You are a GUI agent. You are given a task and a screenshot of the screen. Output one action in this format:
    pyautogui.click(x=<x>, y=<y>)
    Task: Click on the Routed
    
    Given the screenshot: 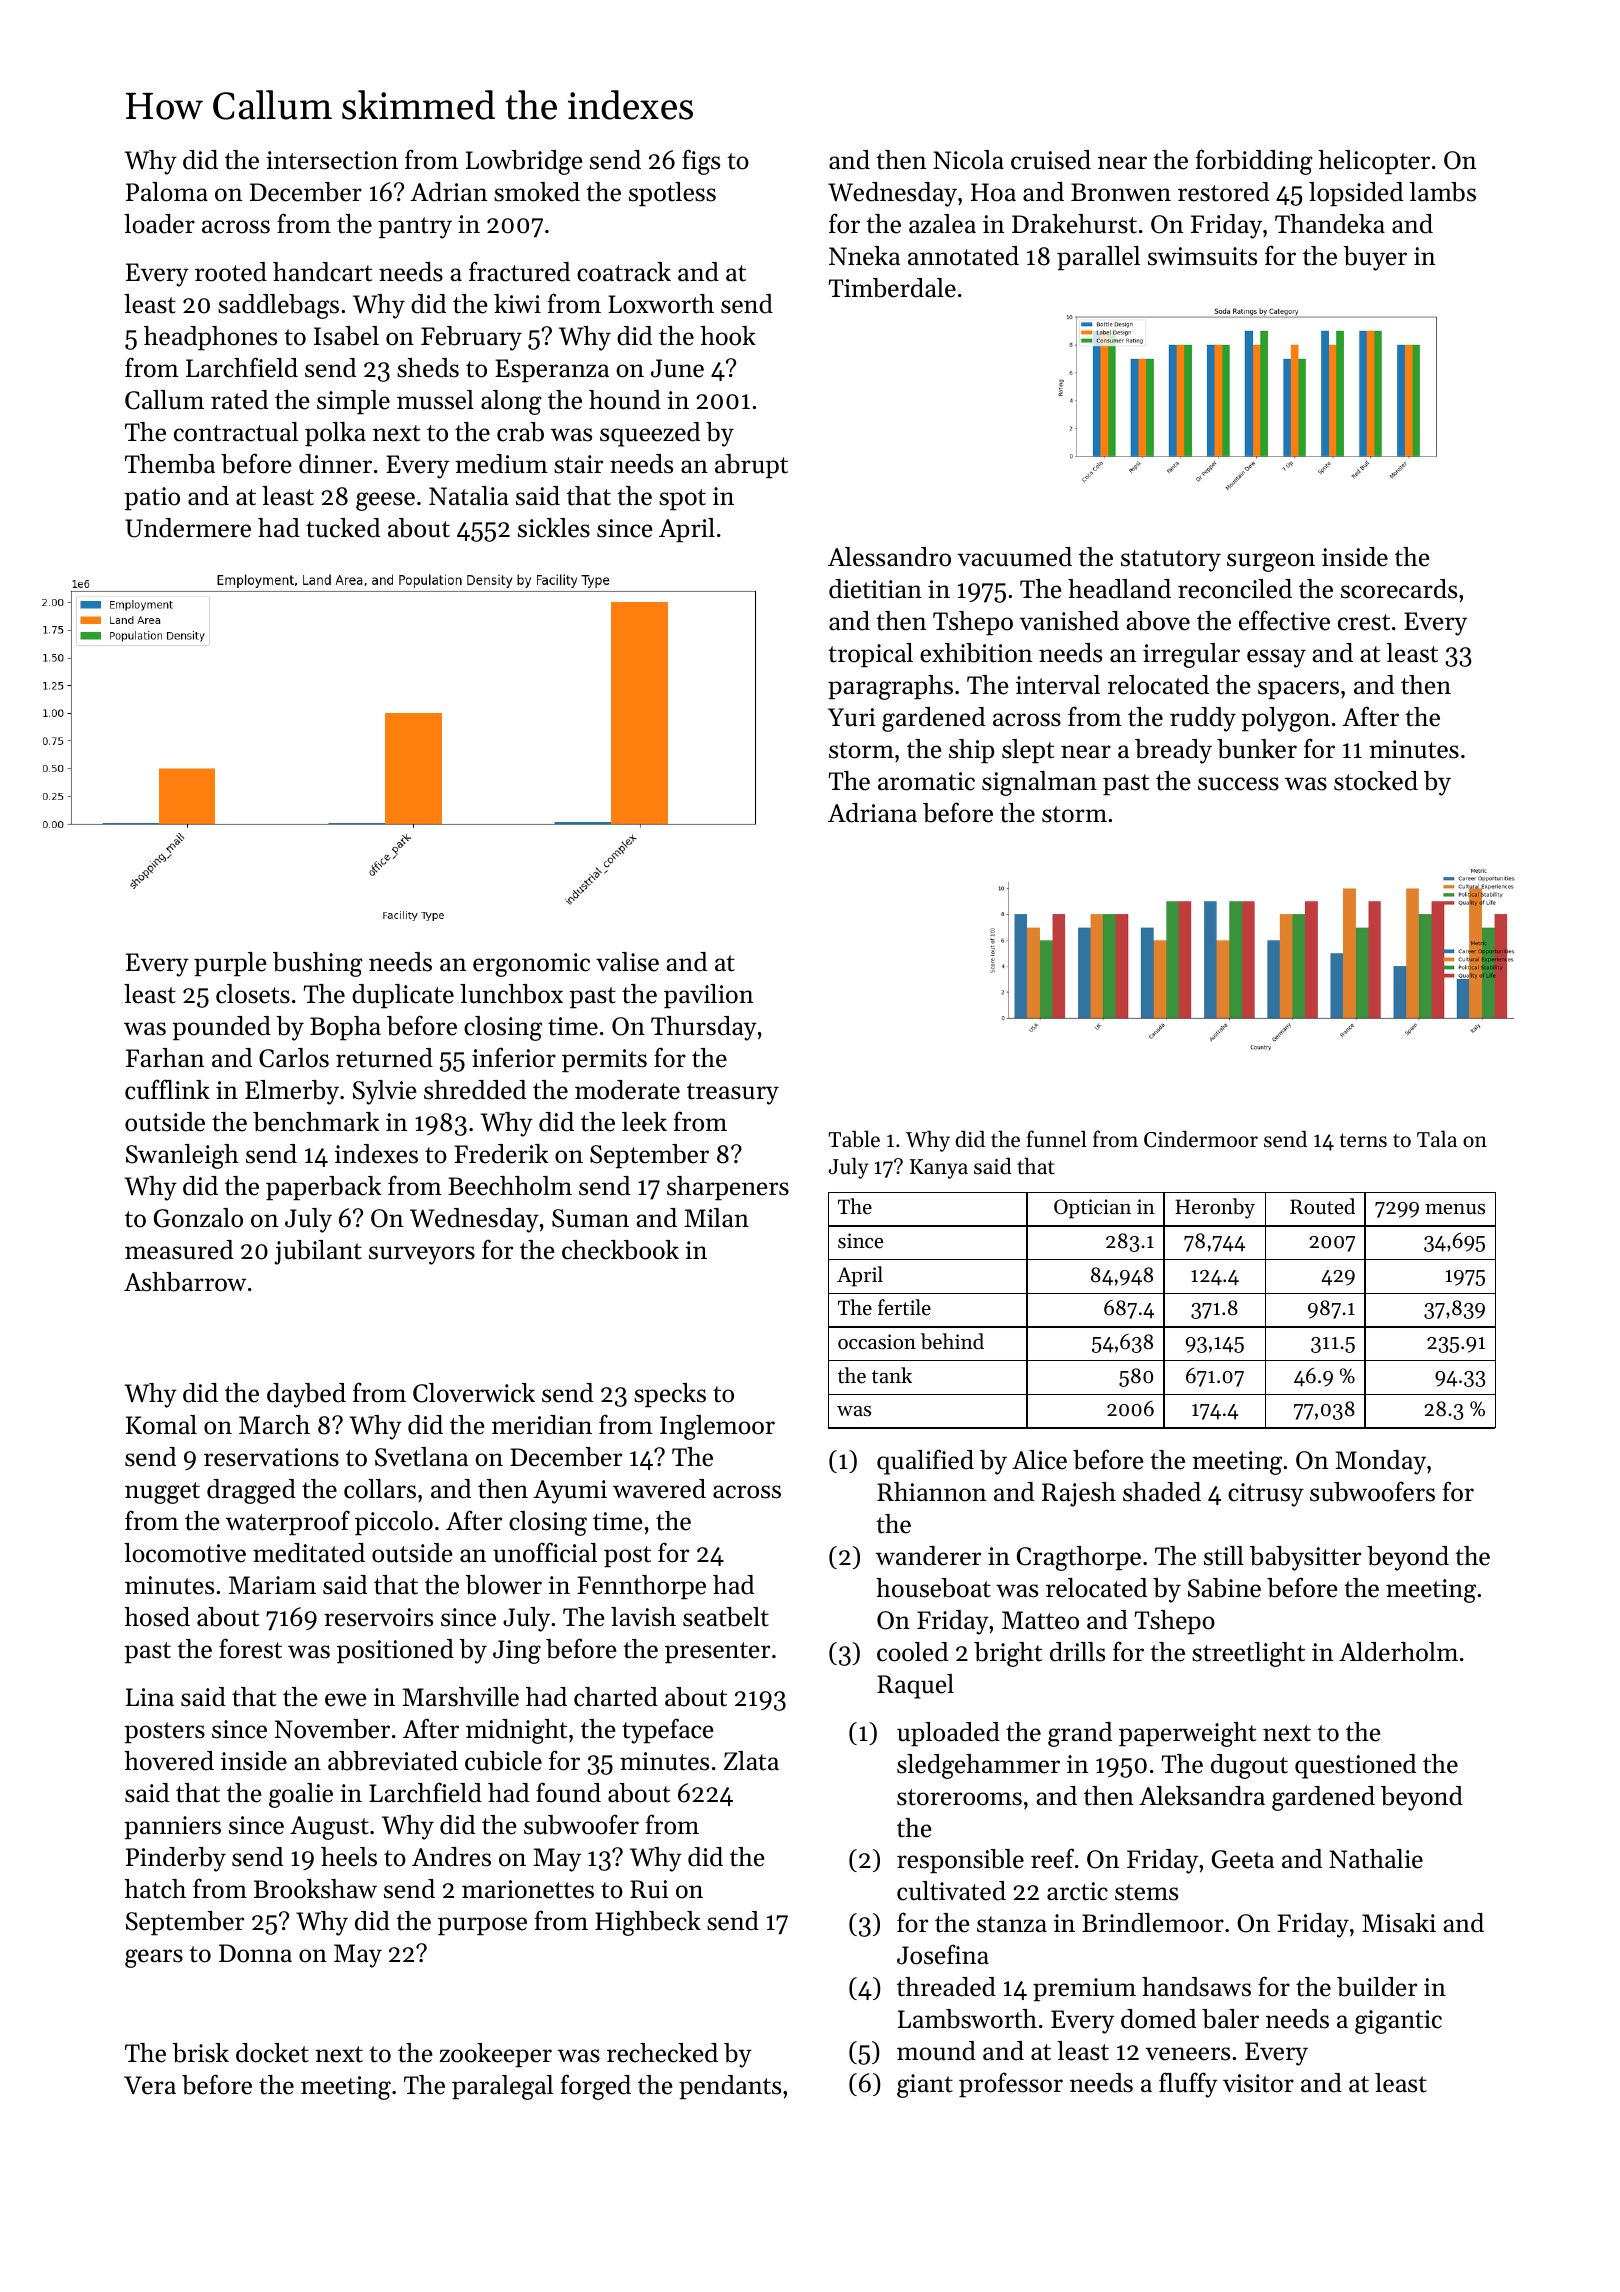 What is the action you would take?
    pyautogui.click(x=1322, y=1206)
